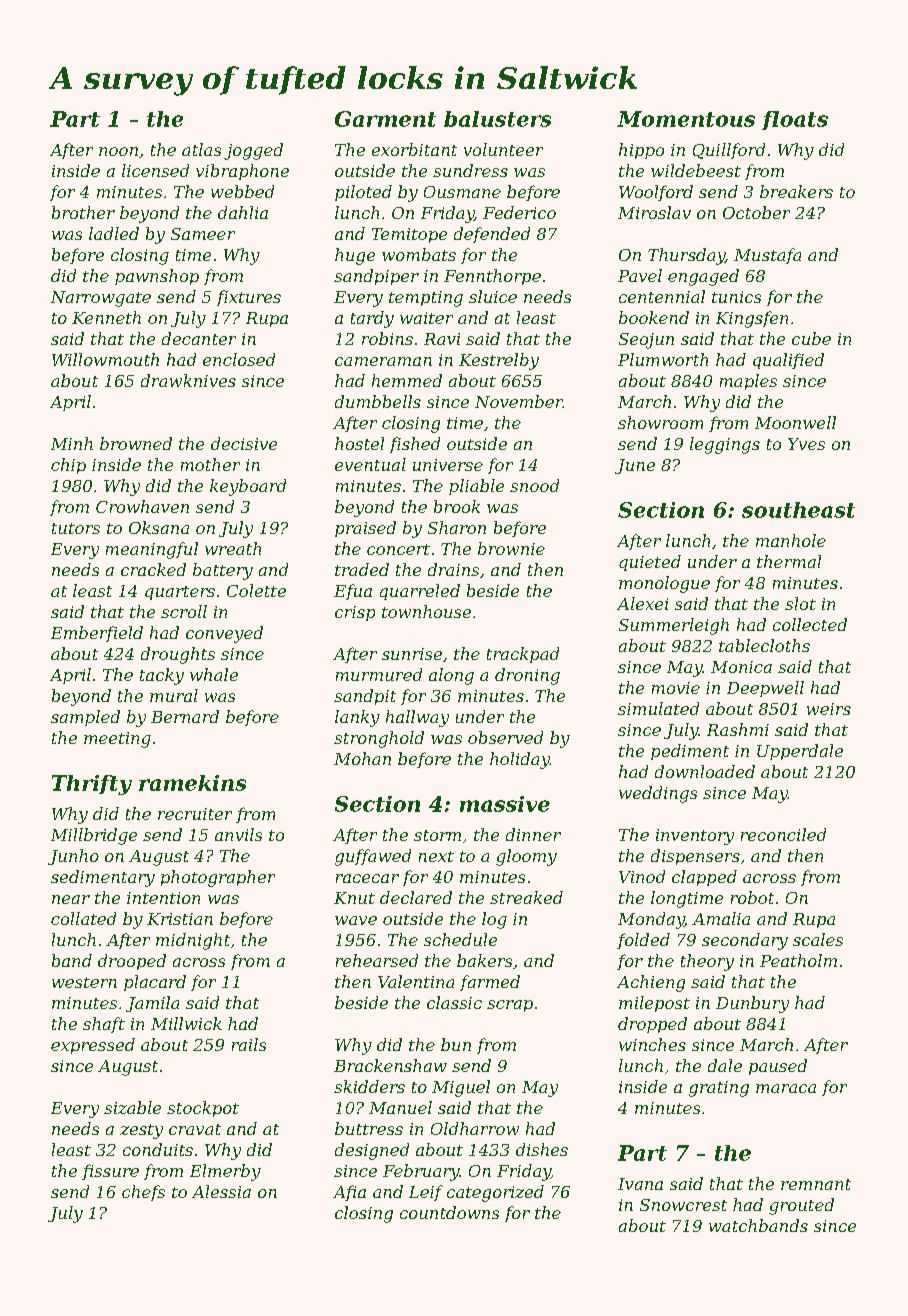 Image resolution: width=908 pixels, height=1316 pixels. I want to click on Plumworth, so click(663, 359).
